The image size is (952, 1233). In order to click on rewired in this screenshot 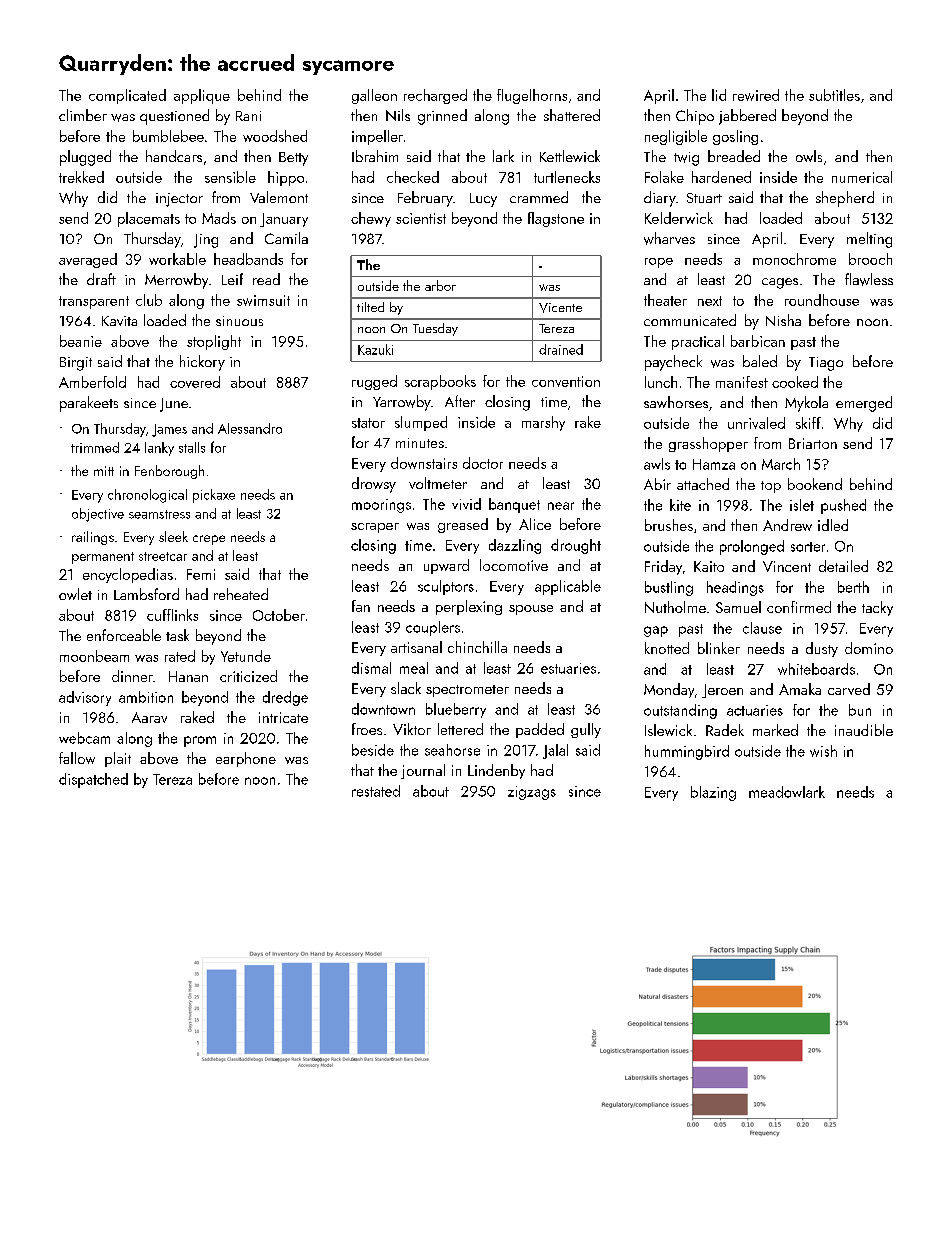, I will do `click(756, 95)`.
